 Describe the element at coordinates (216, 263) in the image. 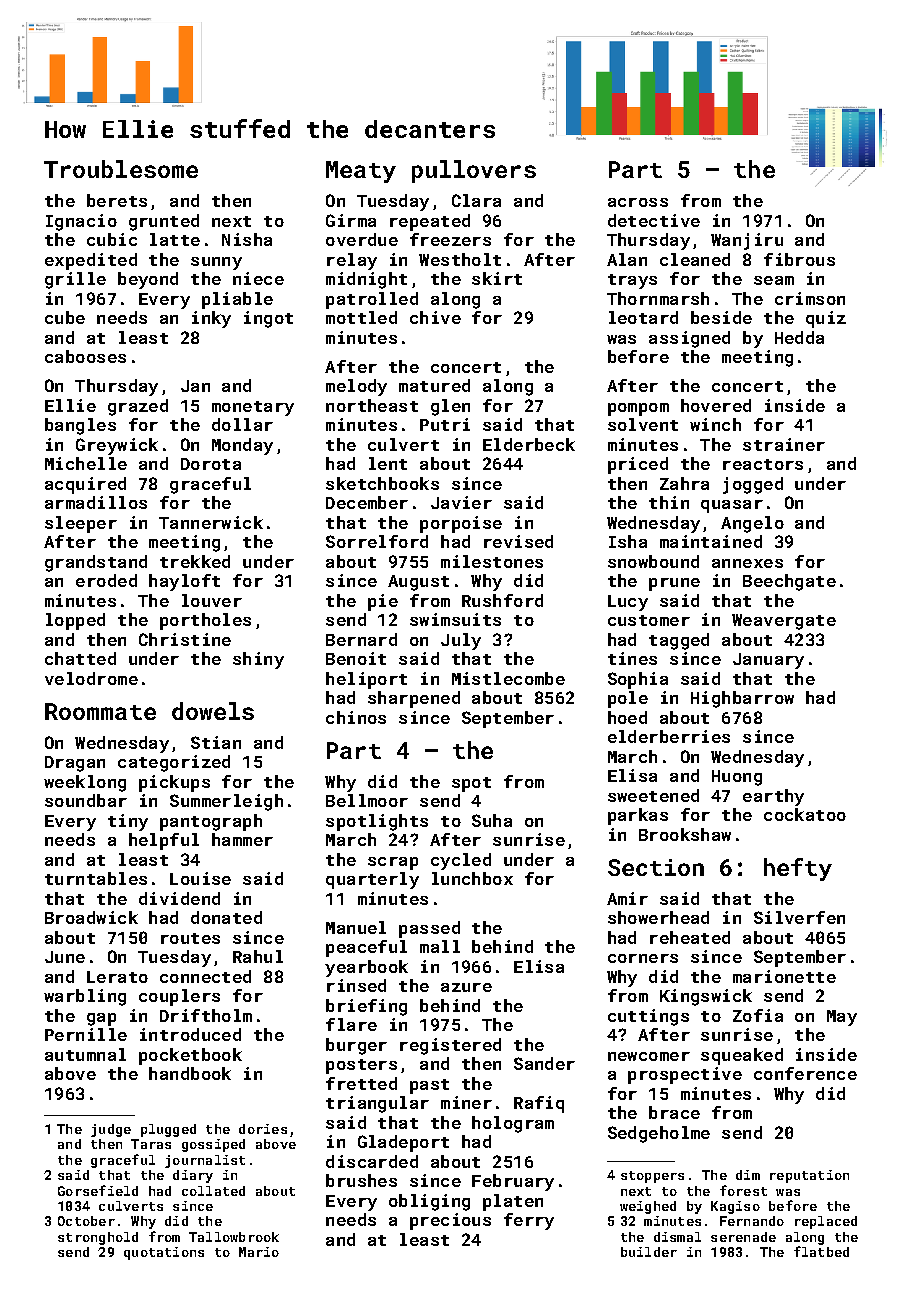

I see `sunny` at that location.
